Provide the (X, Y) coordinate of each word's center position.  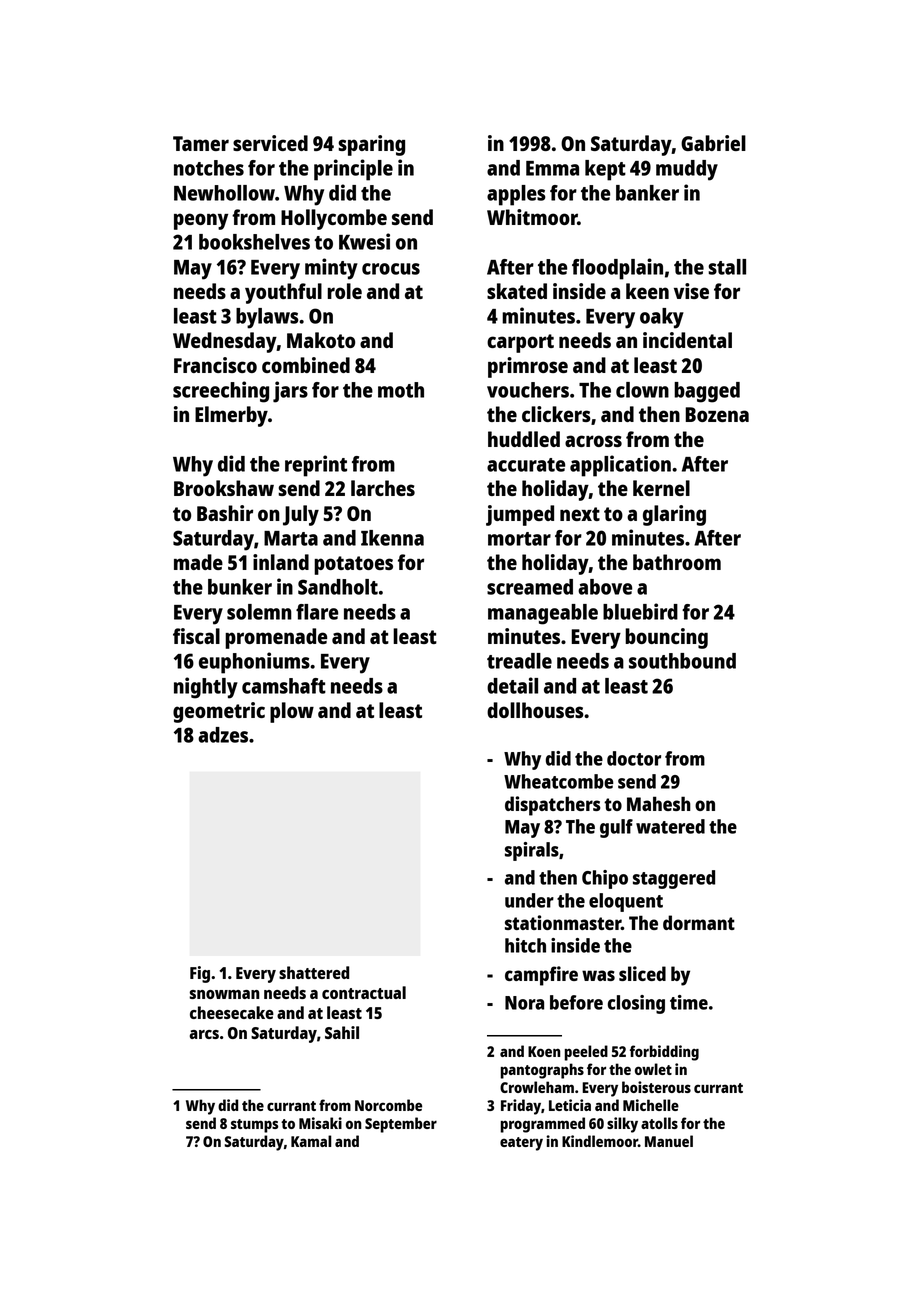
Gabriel (713, 143)
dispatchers (553, 806)
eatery (521, 1144)
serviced (270, 143)
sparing (371, 145)
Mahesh (659, 803)
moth (401, 390)
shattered (314, 972)
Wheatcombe (559, 781)
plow (292, 712)
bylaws (267, 318)
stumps (254, 1126)
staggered (674, 879)
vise (691, 291)
